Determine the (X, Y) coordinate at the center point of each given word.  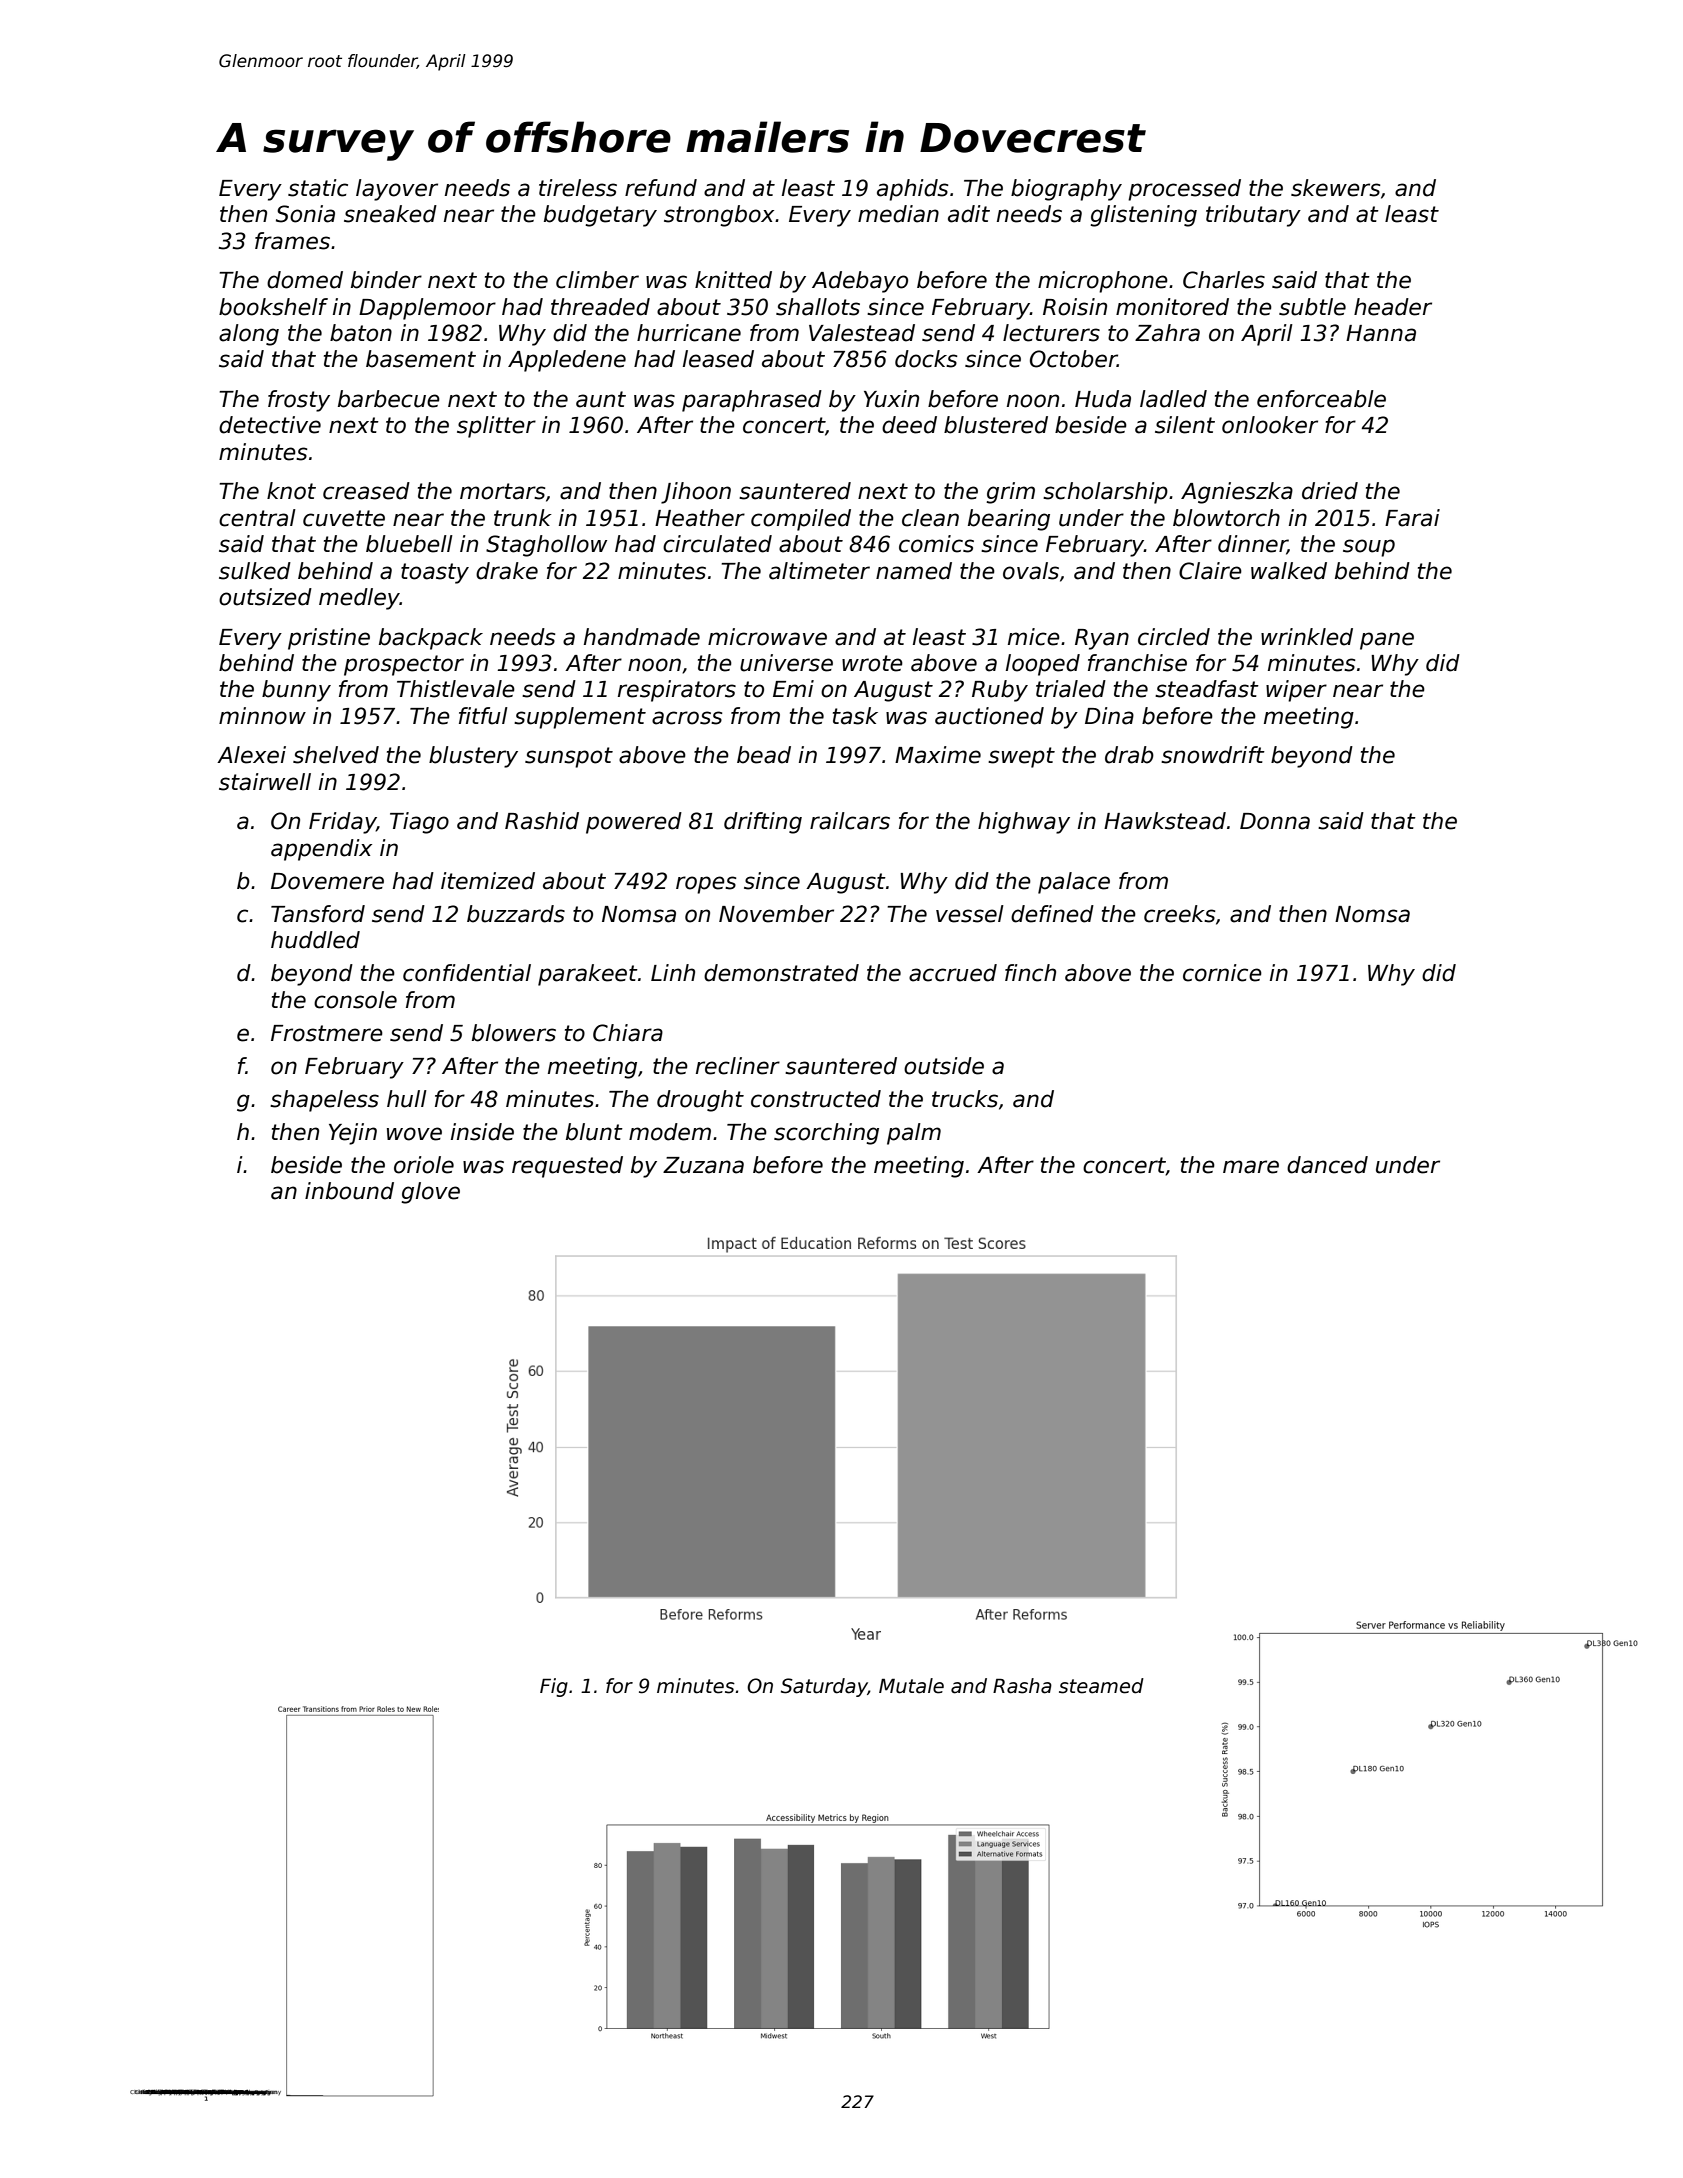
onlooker (1270, 425)
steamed (1101, 1686)
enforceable (1321, 399)
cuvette (344, 518)
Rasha (1022, 1686)
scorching (826, 1134)
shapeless (324, 1101)
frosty (299, 401)
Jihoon (696, 493)
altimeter (819, 571)
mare (1251, 1167)
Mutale (911, 1686)
